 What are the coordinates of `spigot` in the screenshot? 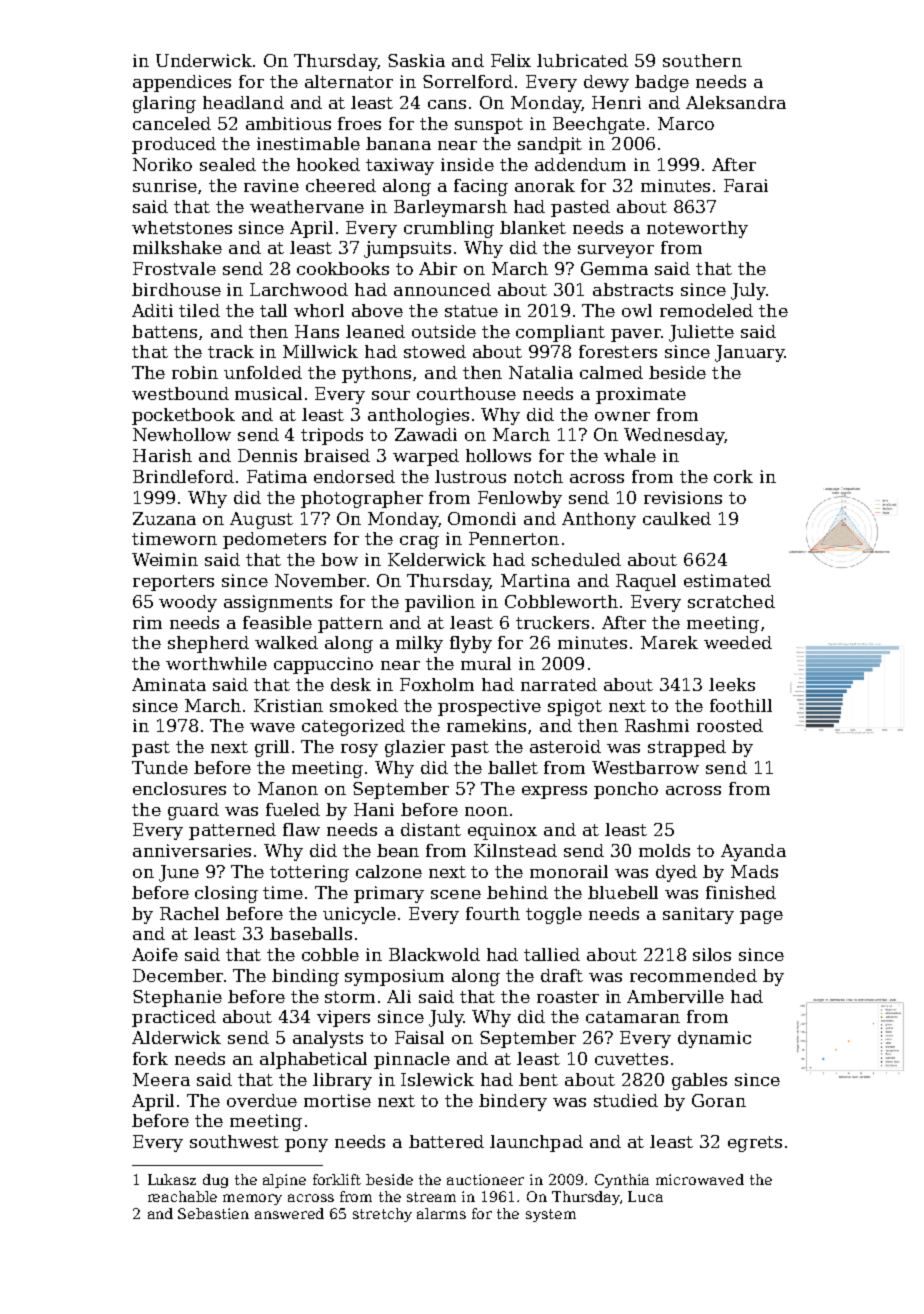 It's located at (575, 707).
